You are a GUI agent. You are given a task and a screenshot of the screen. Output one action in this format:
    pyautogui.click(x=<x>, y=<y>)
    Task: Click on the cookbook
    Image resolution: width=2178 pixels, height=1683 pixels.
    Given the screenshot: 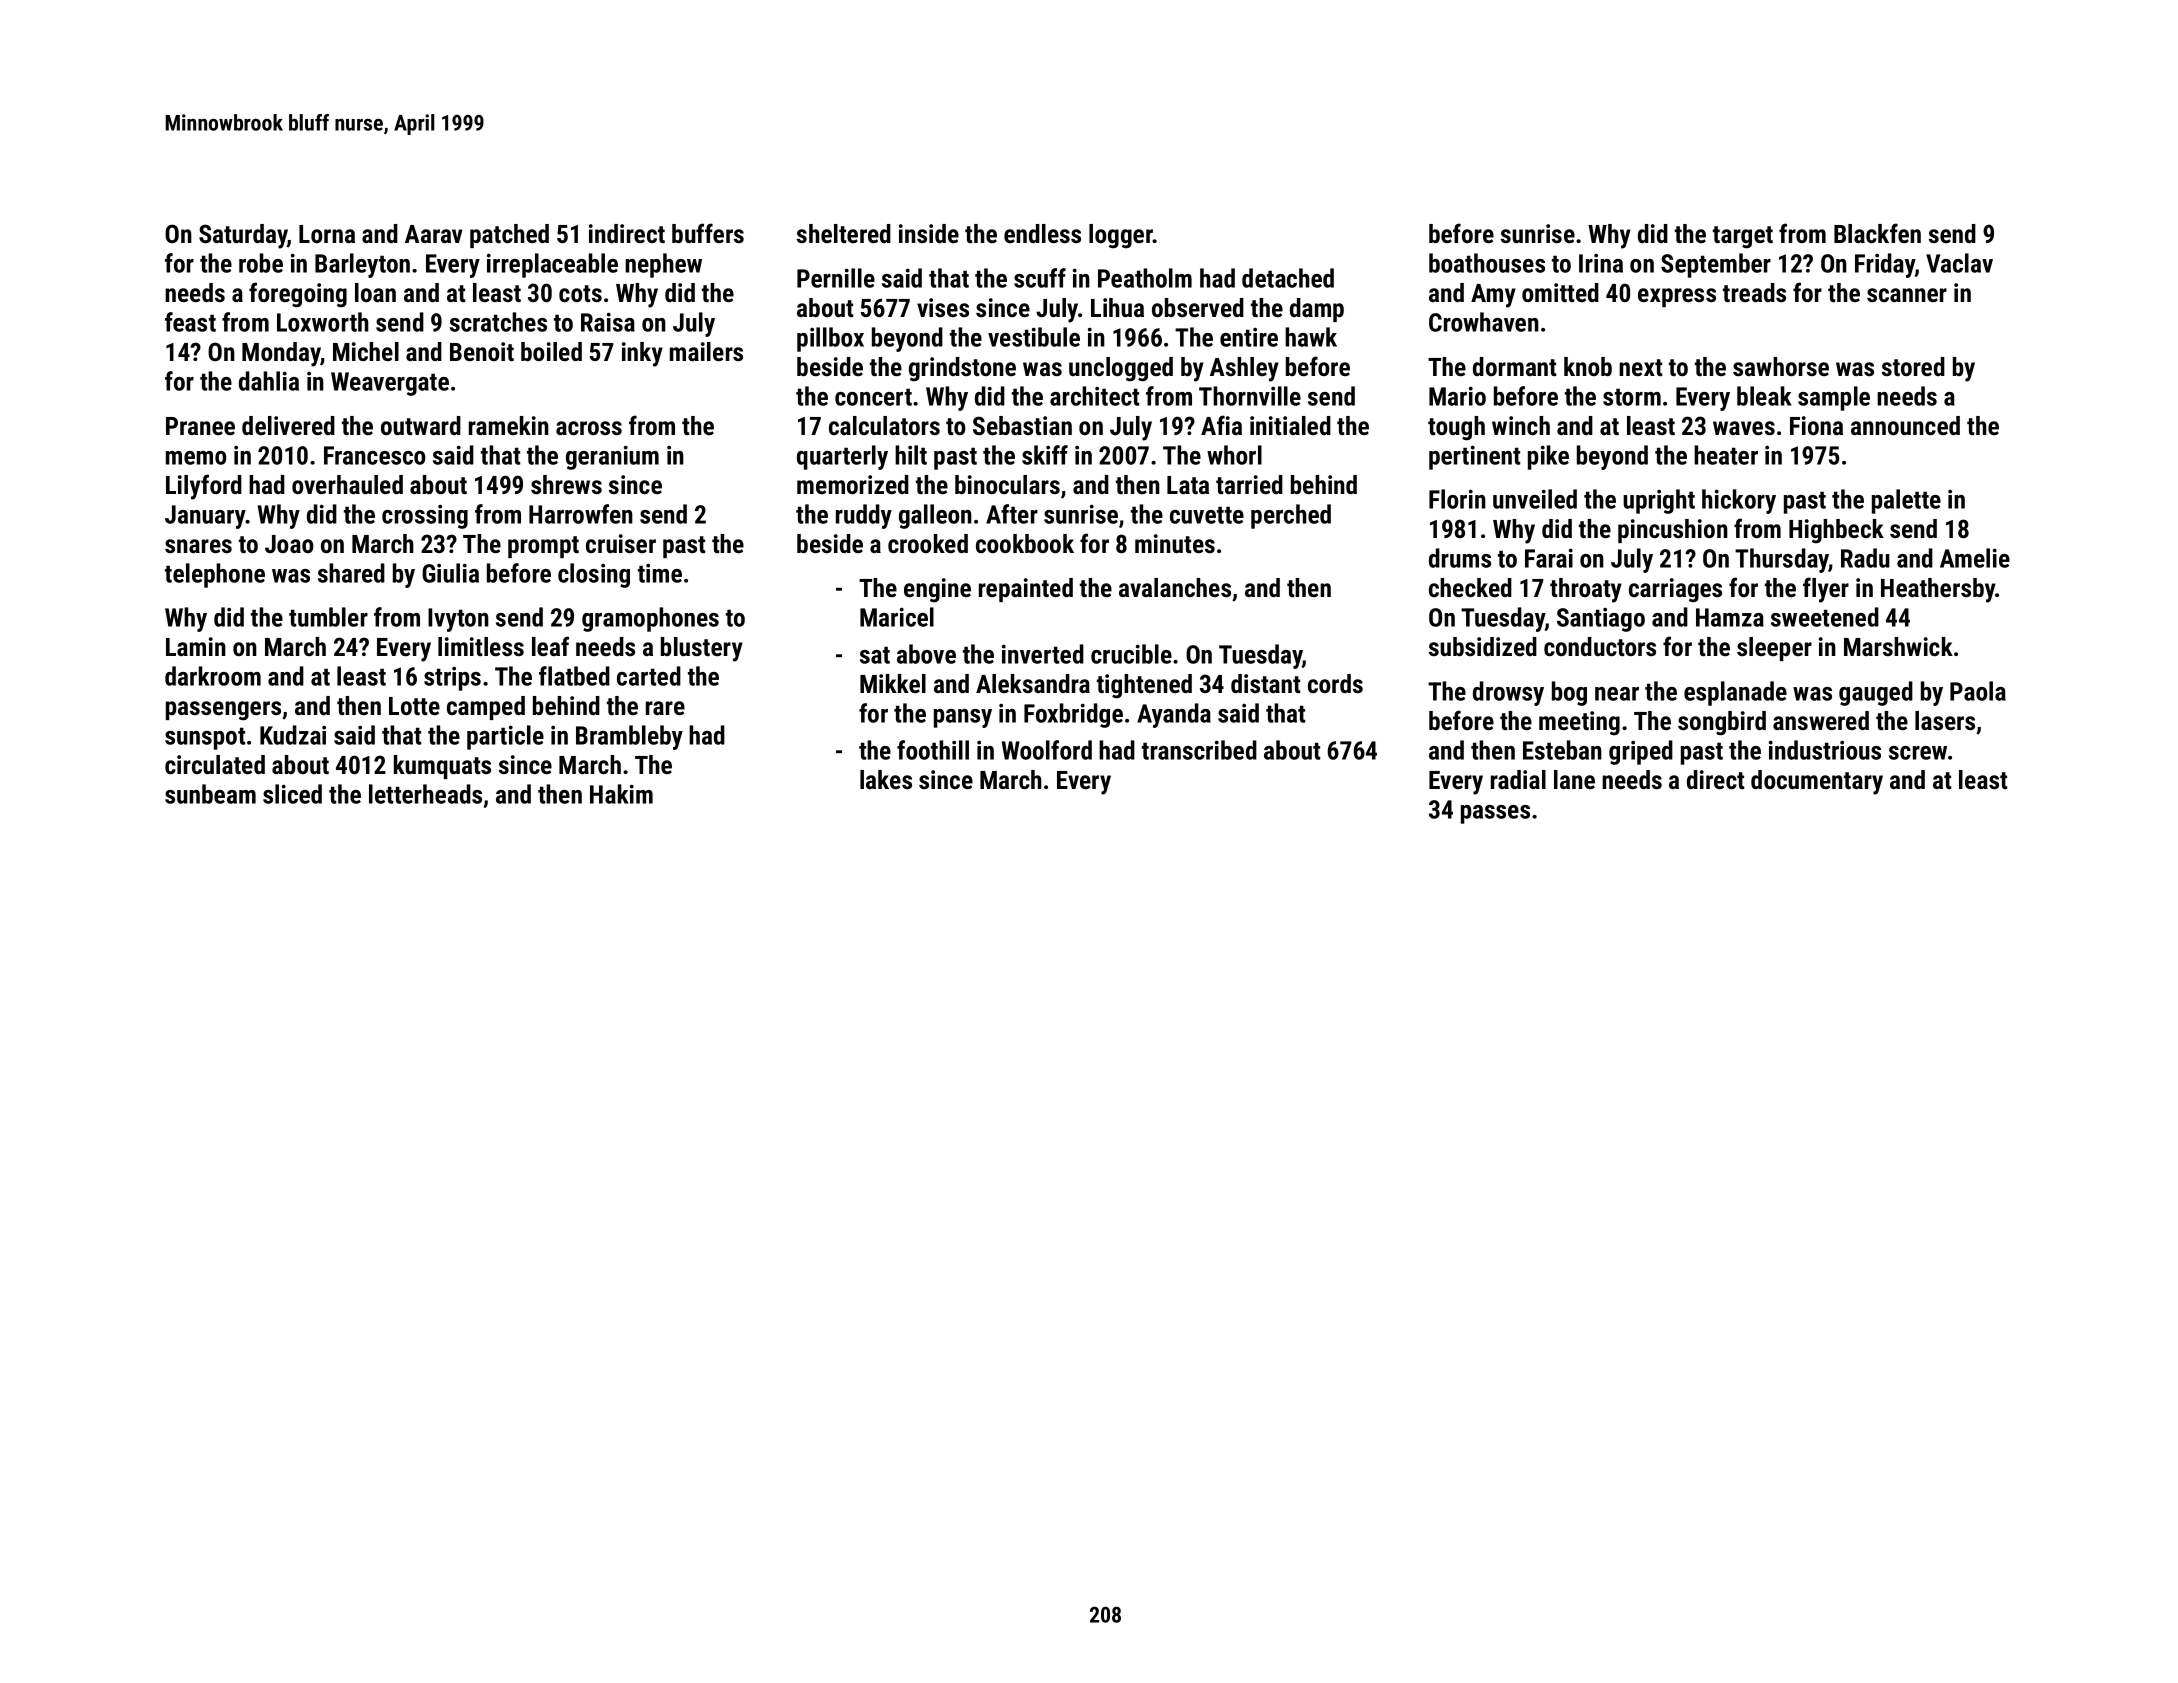 What is the action you would take?
    pyautogui.click(x=1025, y=543)
